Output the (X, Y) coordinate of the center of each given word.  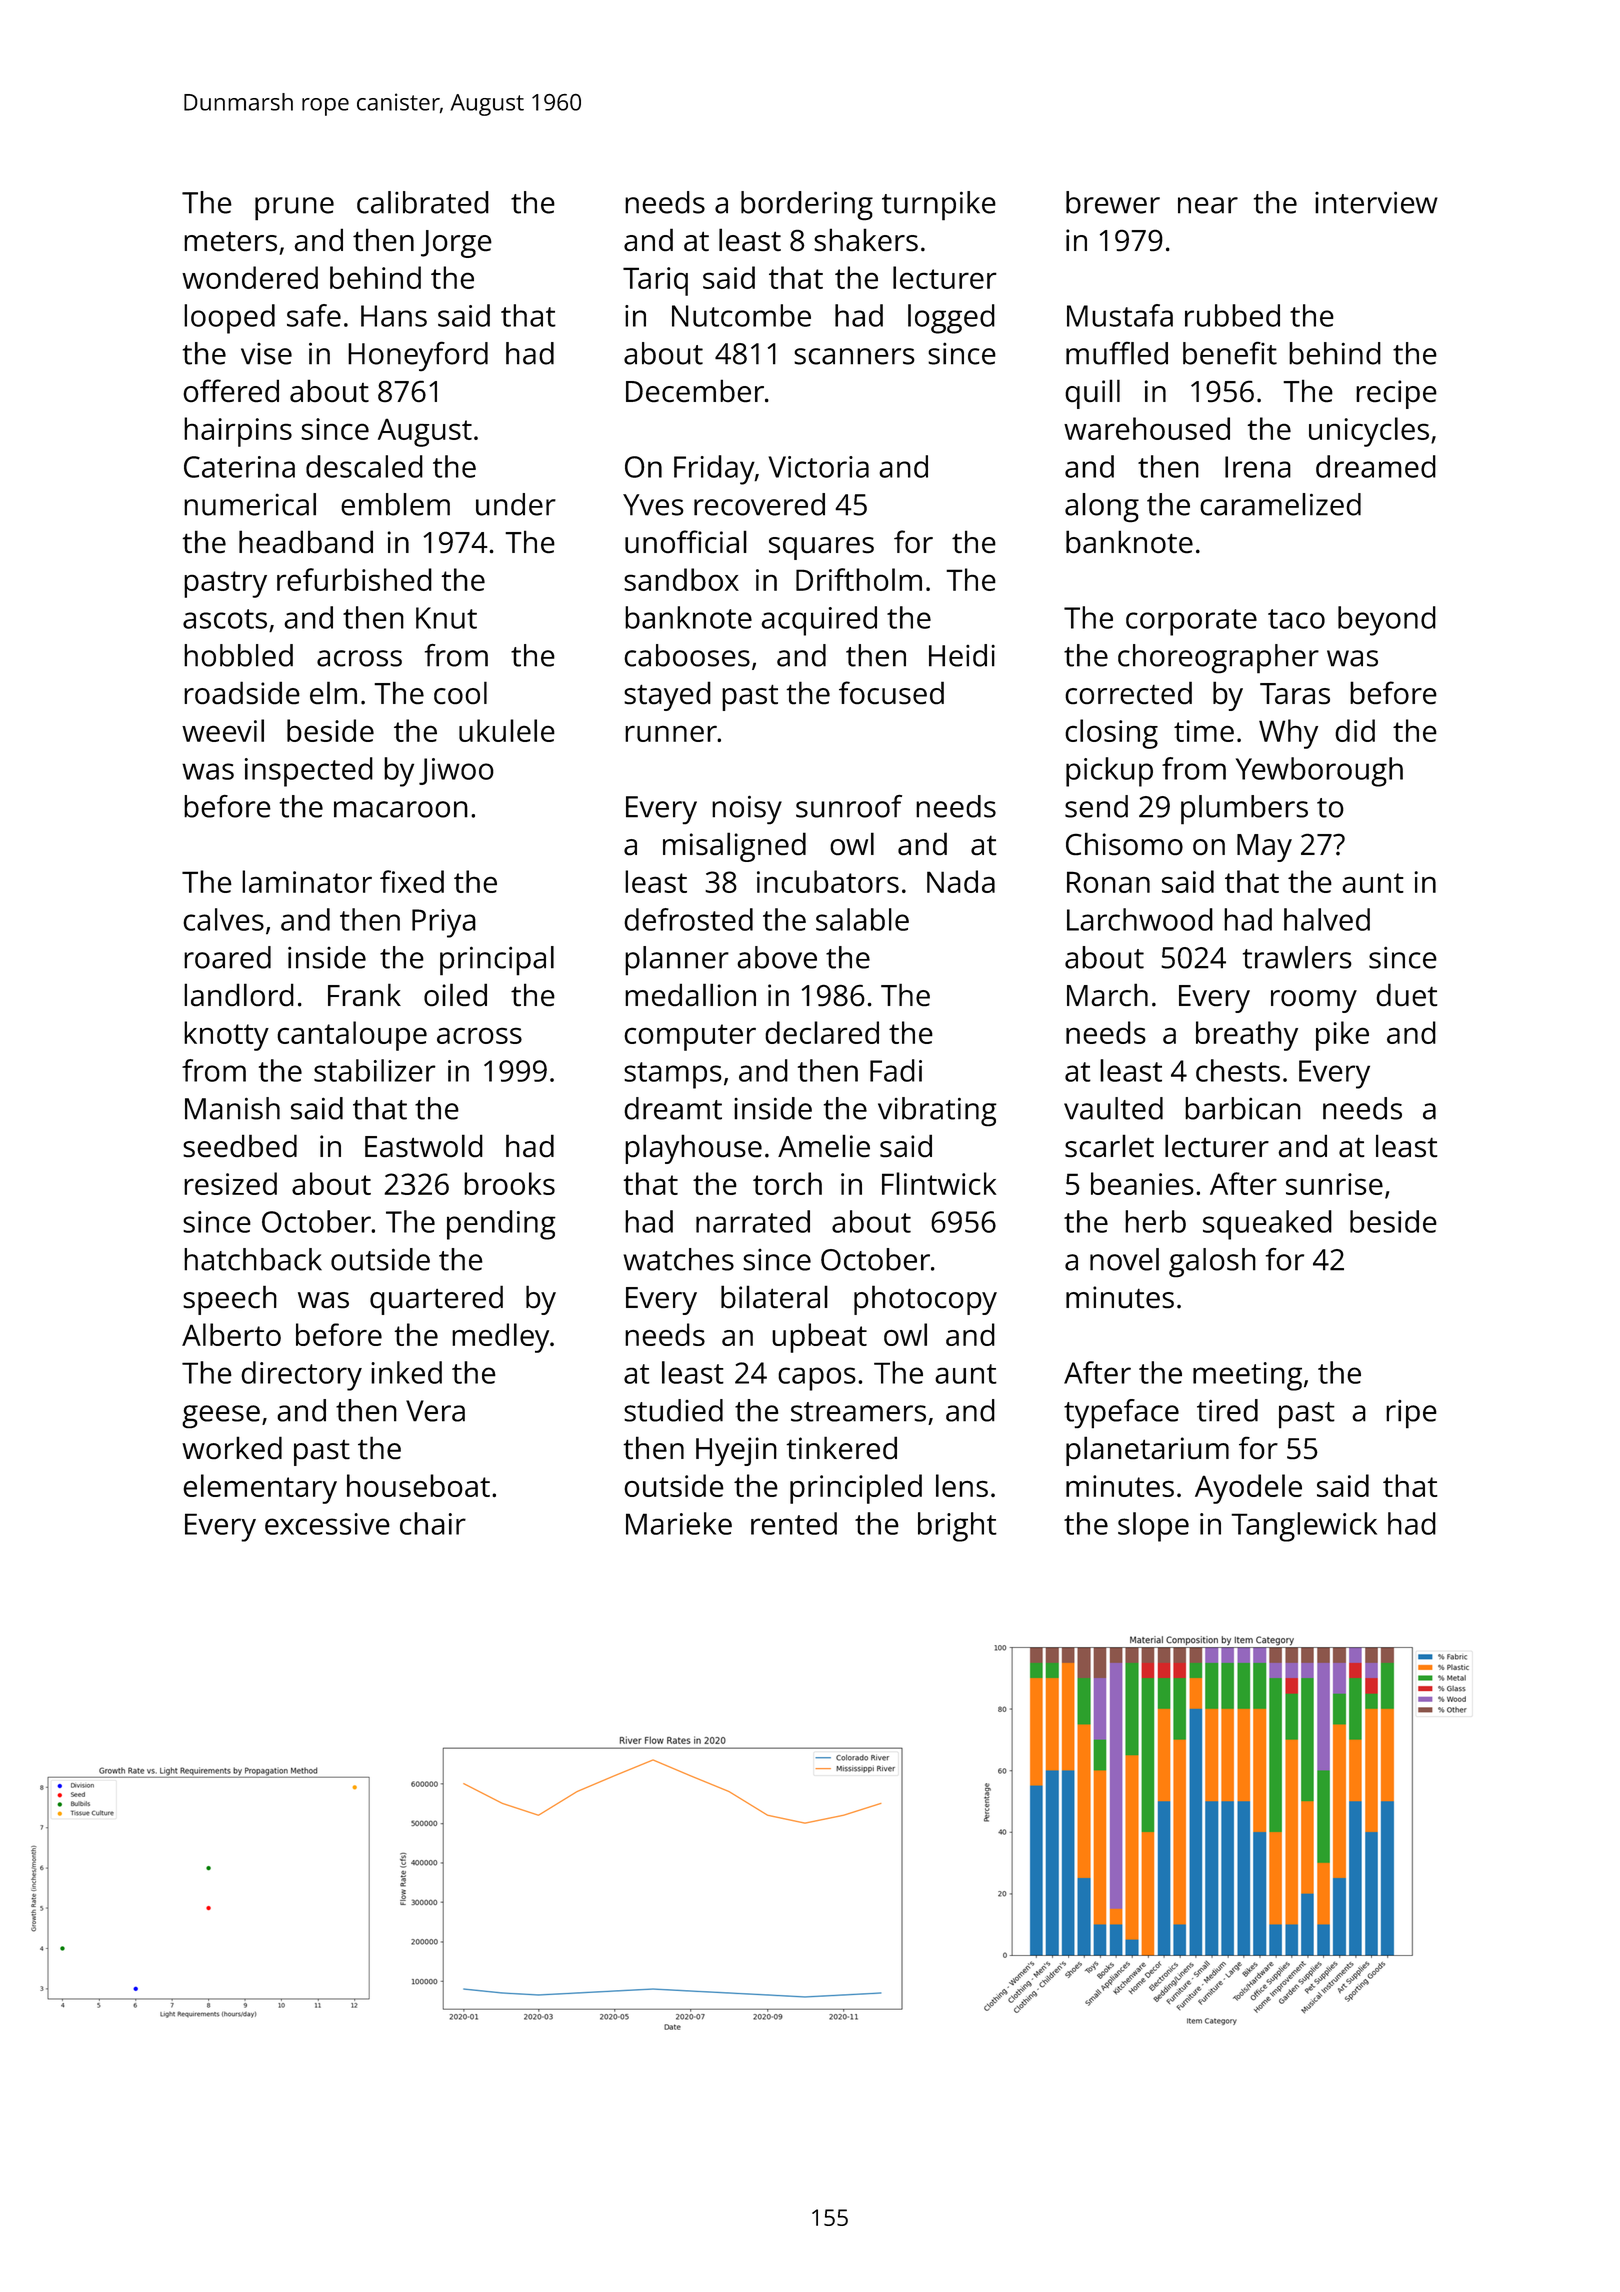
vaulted (1113, 1108)
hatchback (253, 1259)
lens (962, 1485)
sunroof (849, 806)
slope (1153, 1527)
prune (294, 209)
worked (232, 1447)
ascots (225, 619)
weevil (223, 730)
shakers (866, 239)
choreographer (1218, 659)
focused (891, 692)
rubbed (1232, 315)
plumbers (1244, 810)
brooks (509, 1183)
